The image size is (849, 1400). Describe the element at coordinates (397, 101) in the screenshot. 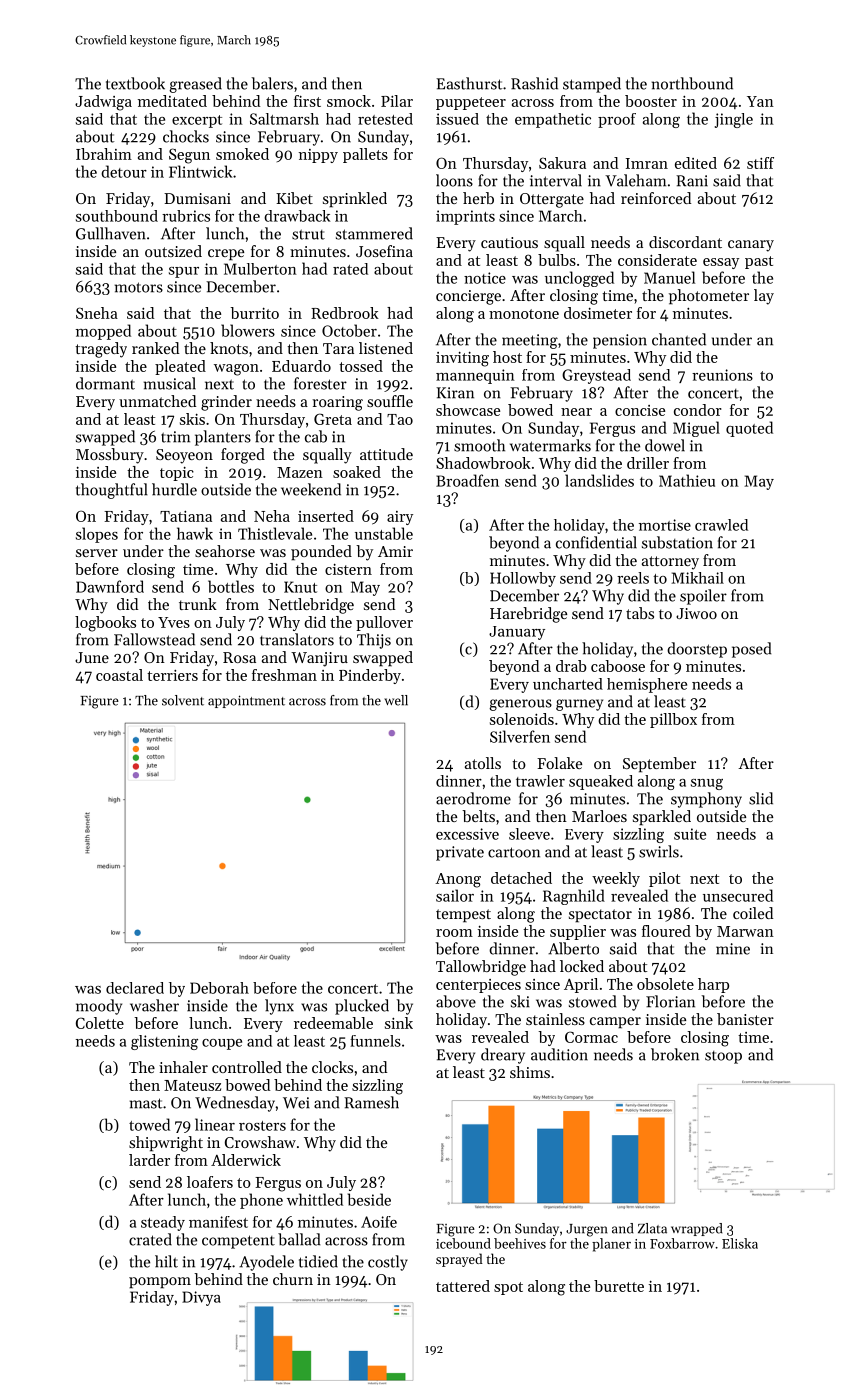

I see `Pilar` at that location.
